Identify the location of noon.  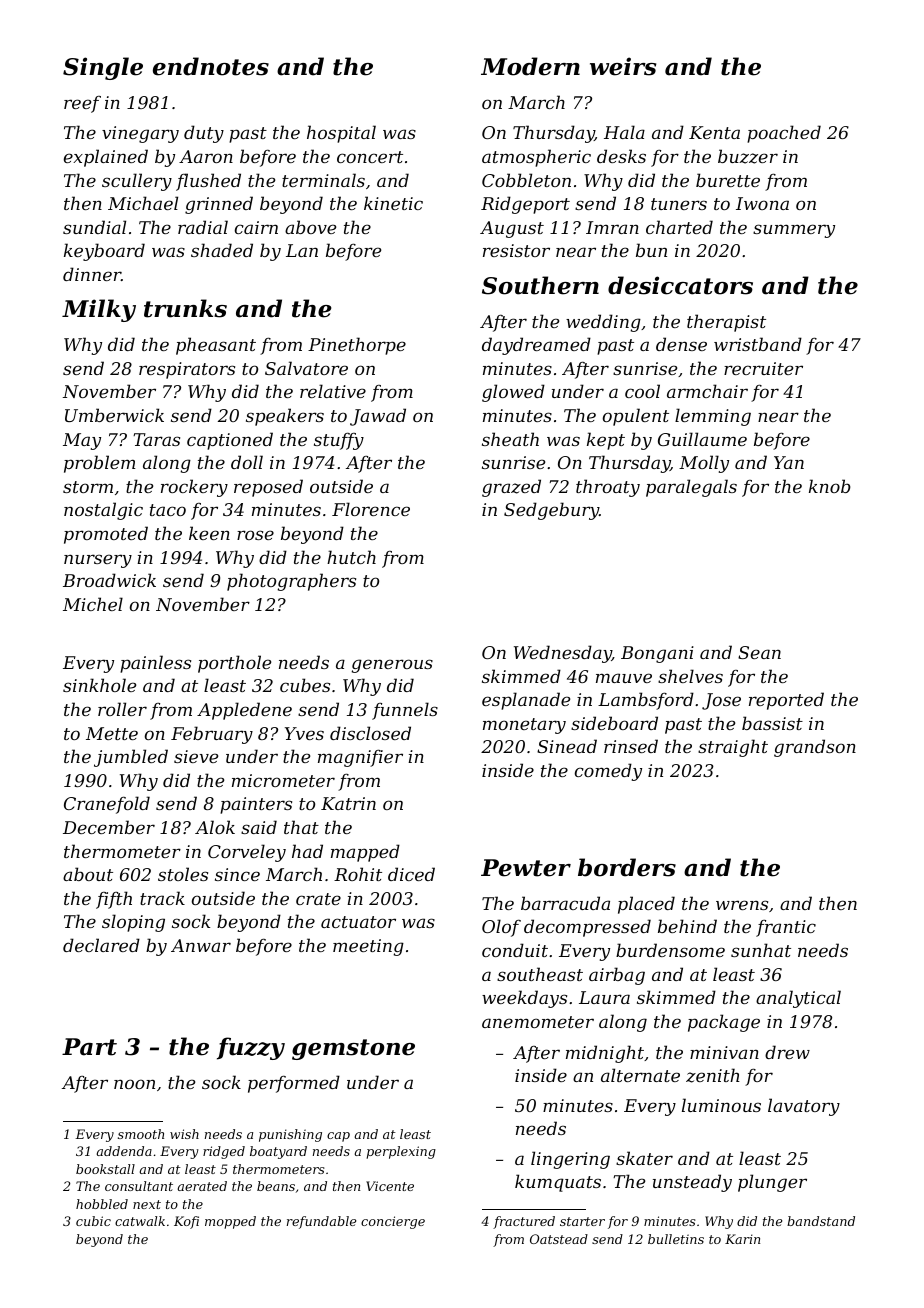
(134, 1084).
